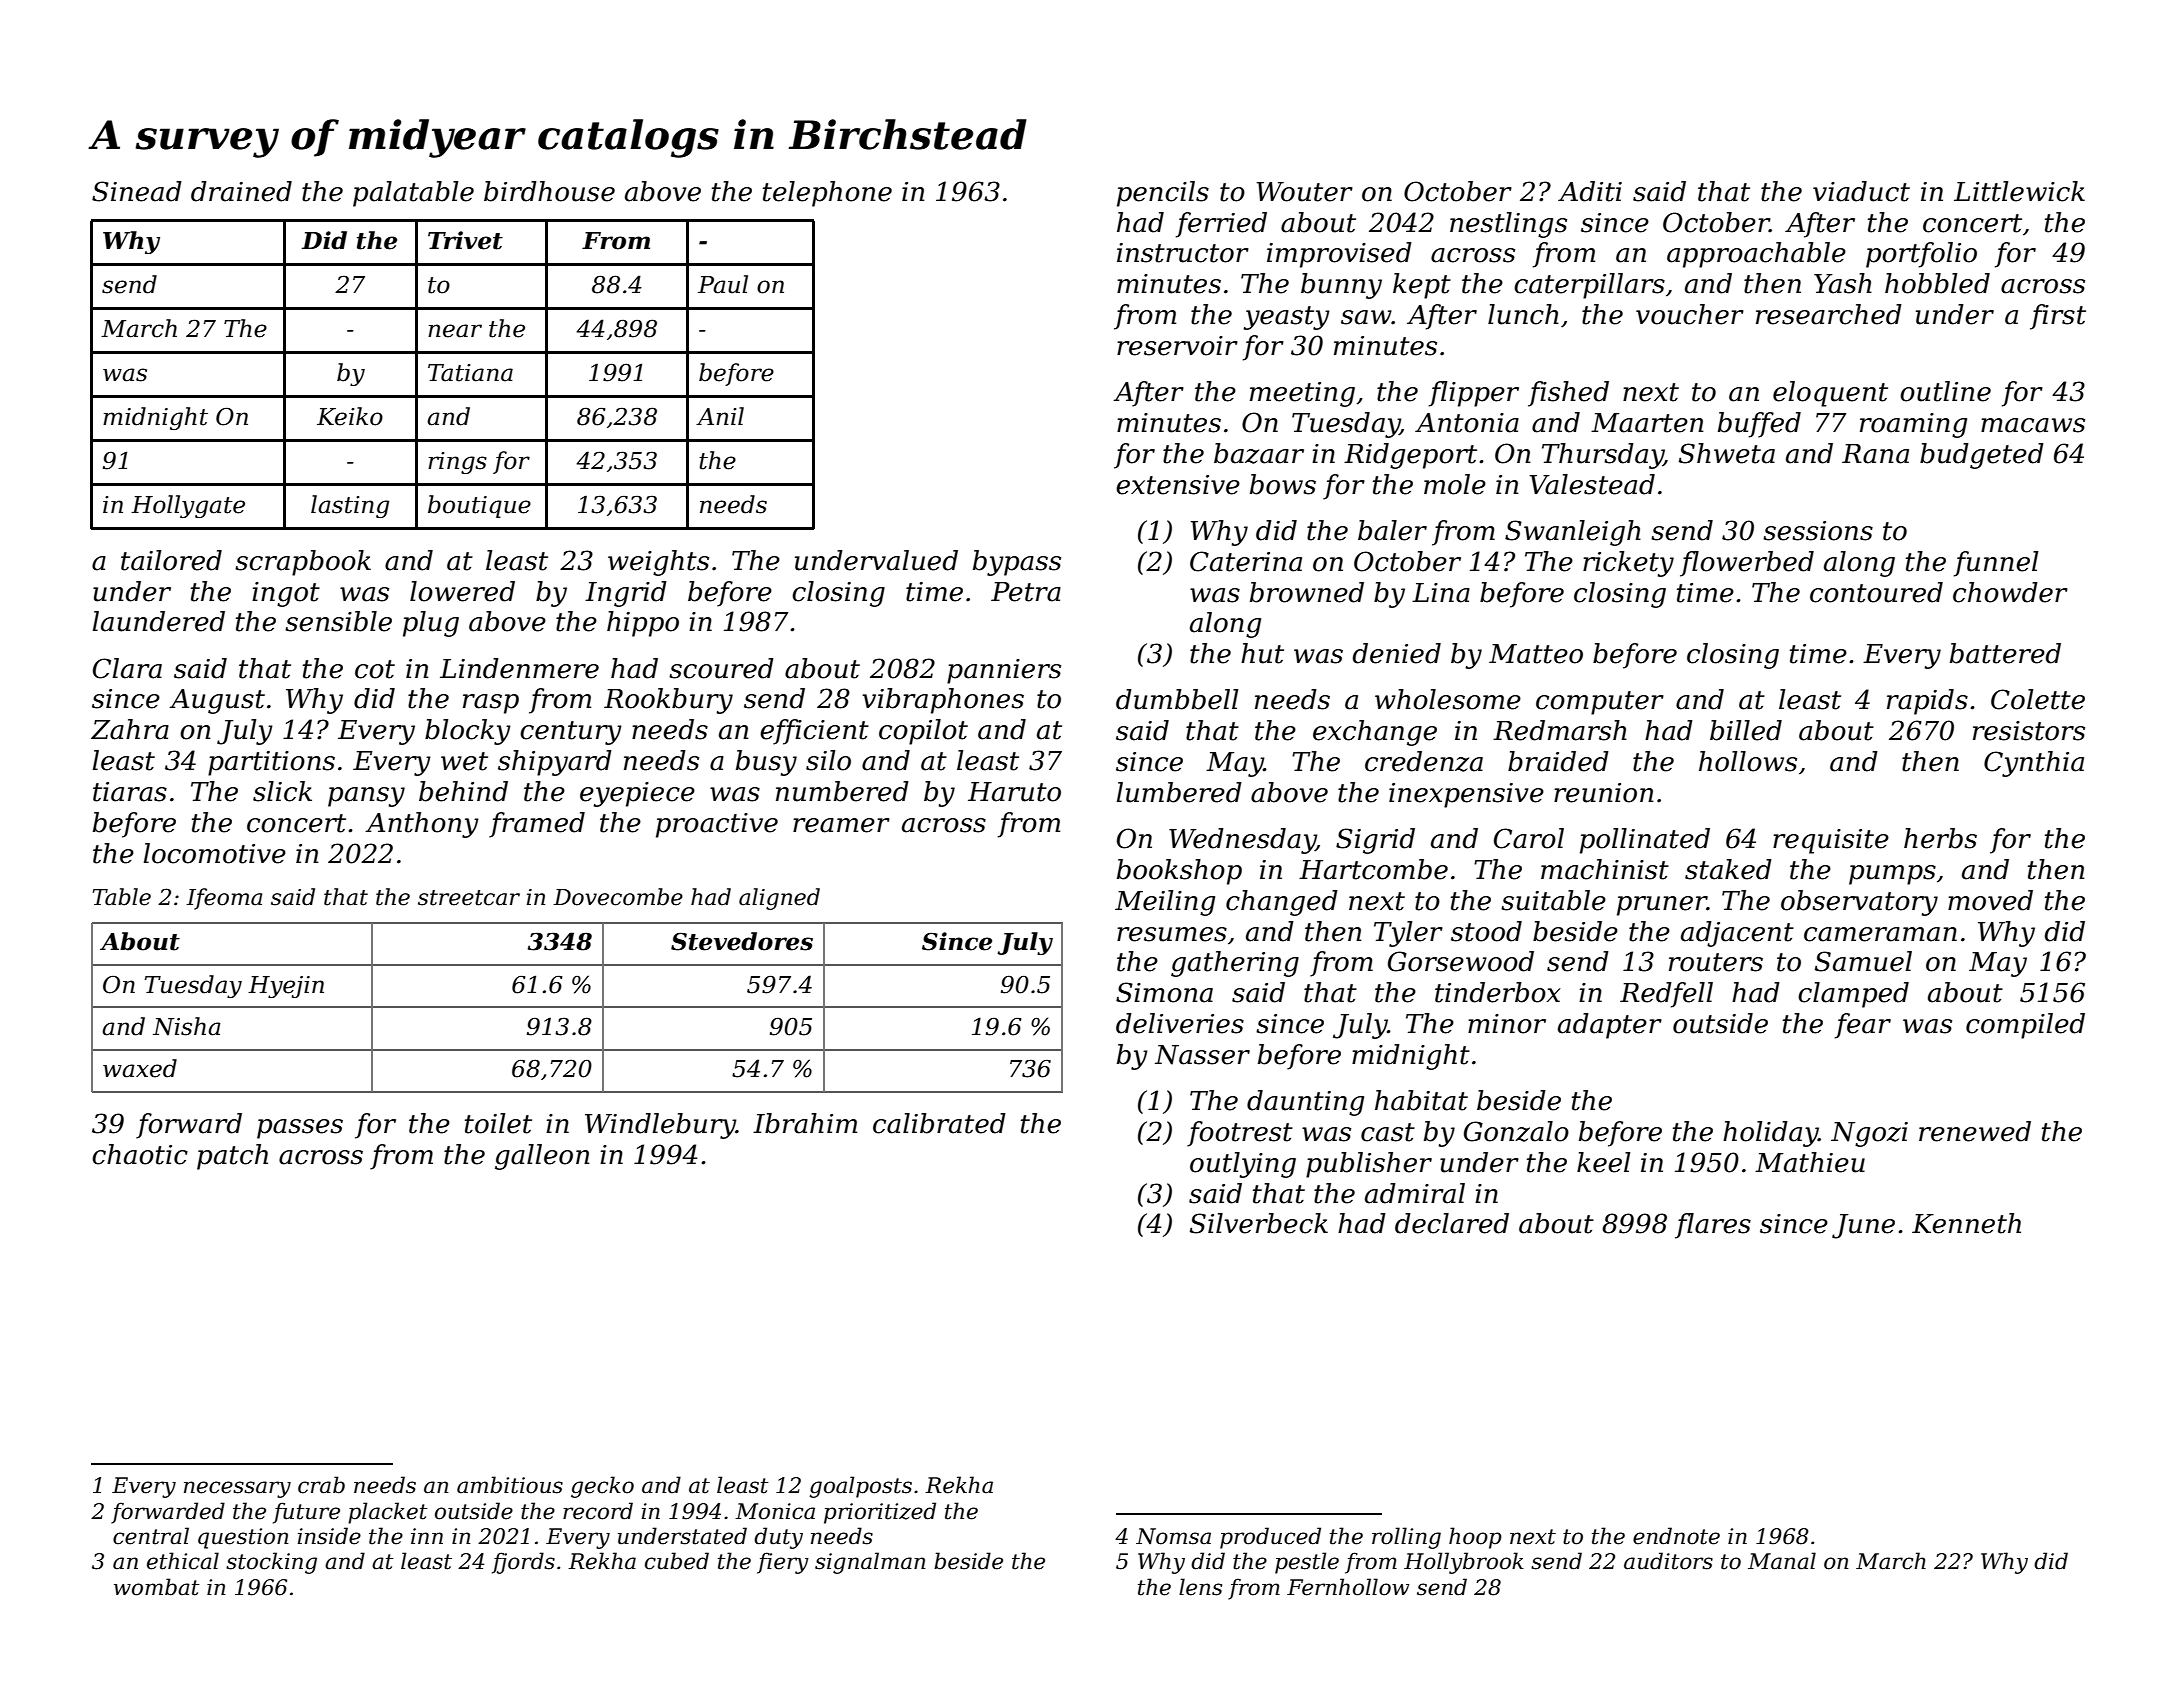 This page has width=2178, height=1683. What do you see at coordinates (1163, 194) in the page?
I see `pencils` at bounding box center [1163, 194].
